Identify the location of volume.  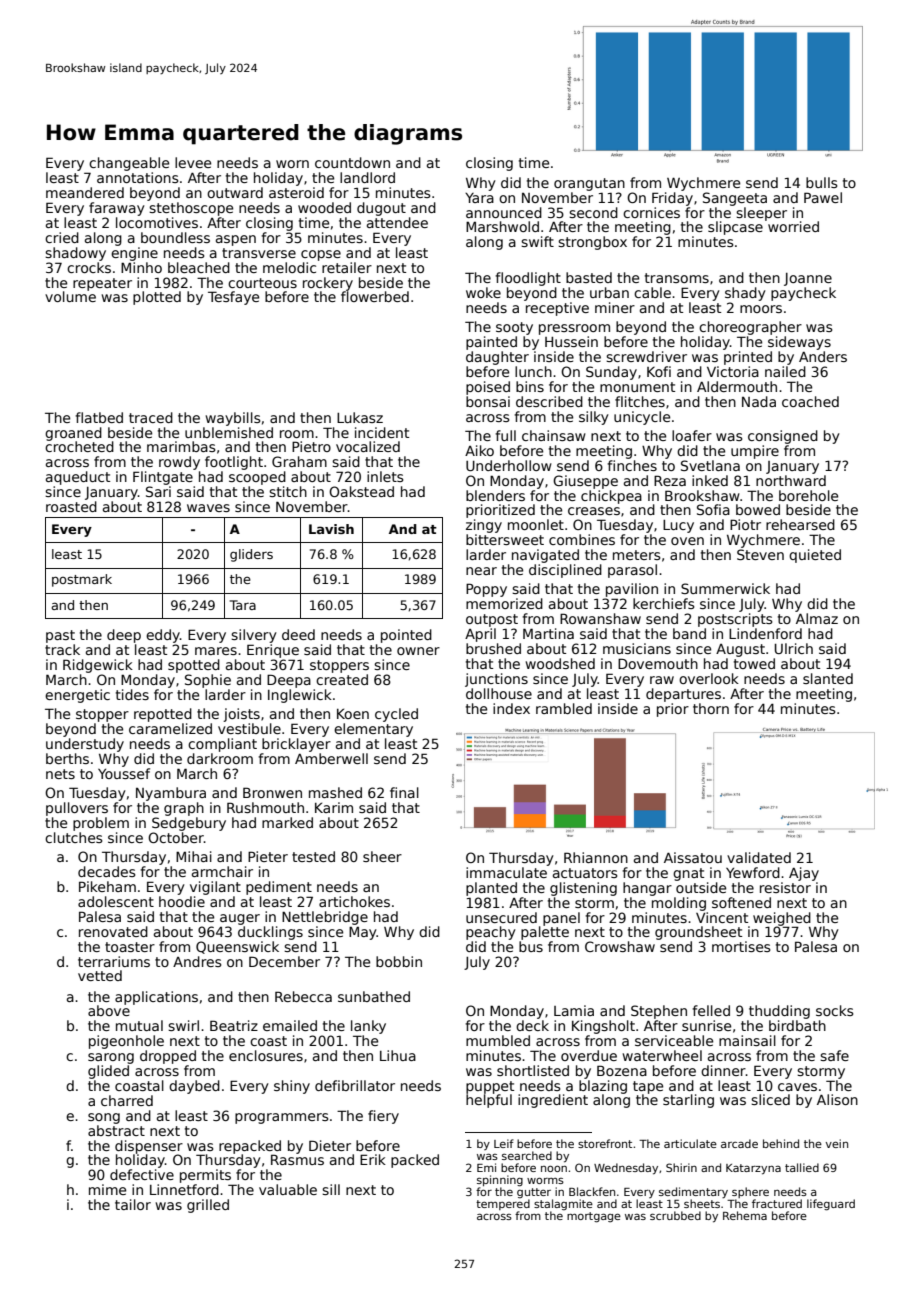
(70, 296).
